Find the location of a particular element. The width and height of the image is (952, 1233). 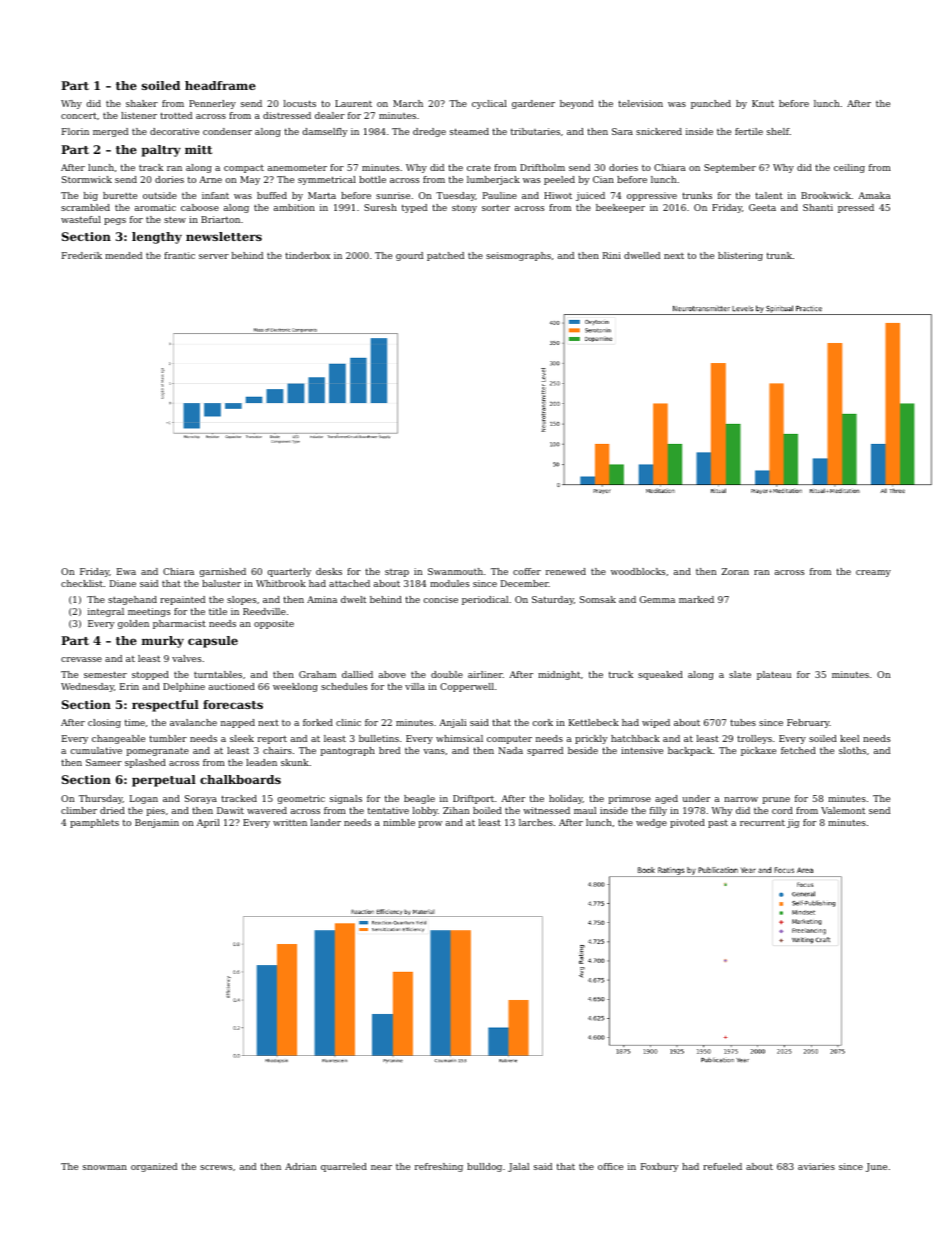

headframe is located at coordinates (220, 85).
